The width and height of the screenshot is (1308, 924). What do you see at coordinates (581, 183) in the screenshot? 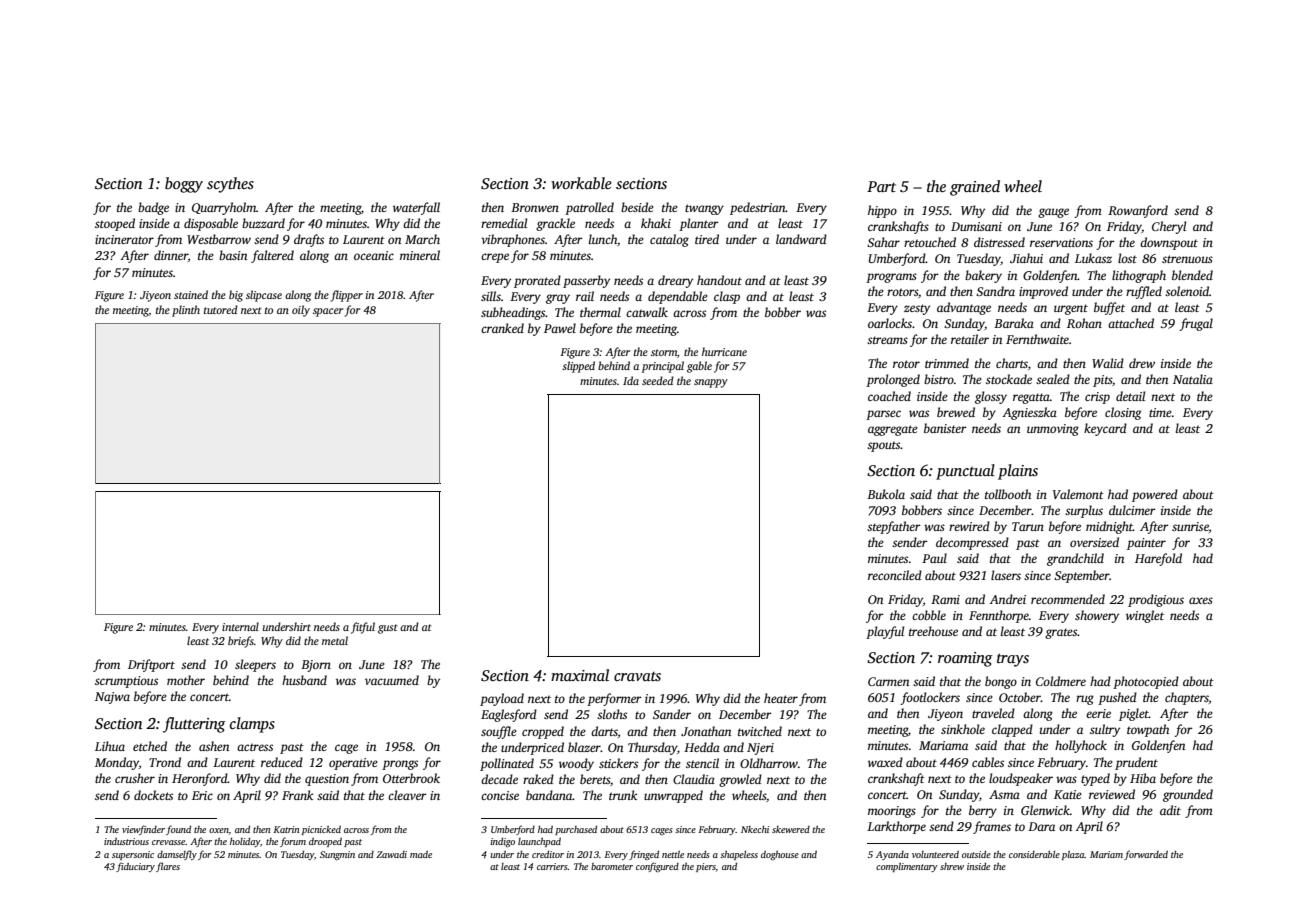
I see `workable` at bounding box center [581, 183].
